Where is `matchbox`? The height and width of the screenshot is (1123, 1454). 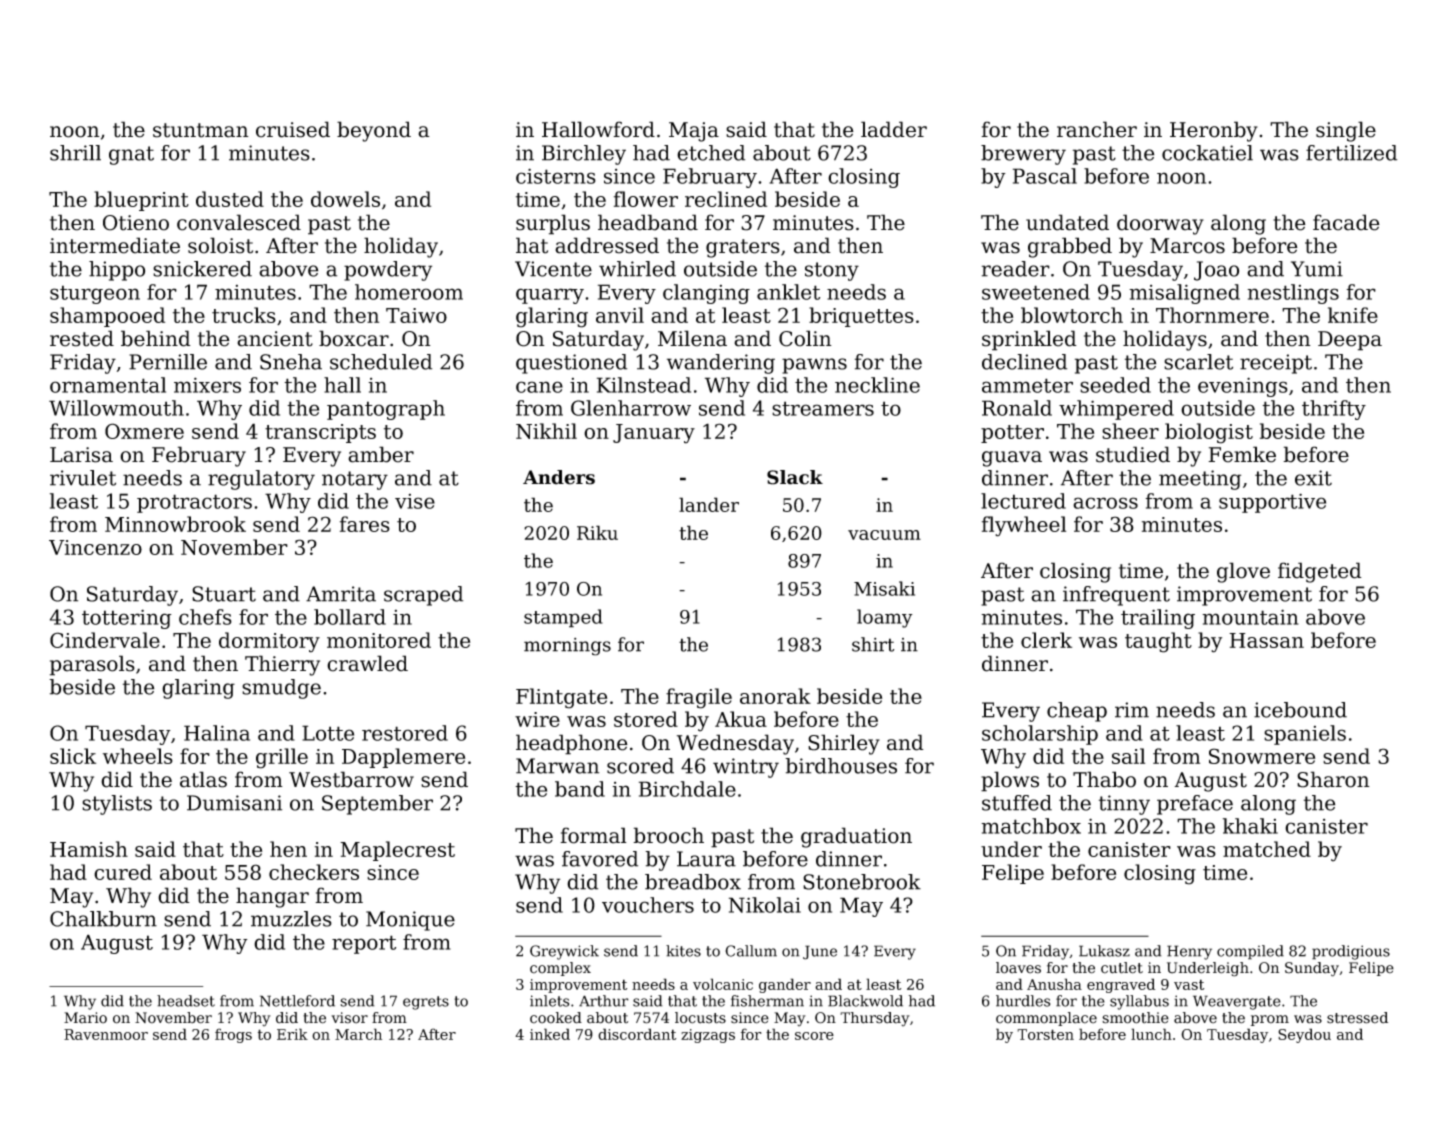 matchbox is located at coordinates (1031, 826).
